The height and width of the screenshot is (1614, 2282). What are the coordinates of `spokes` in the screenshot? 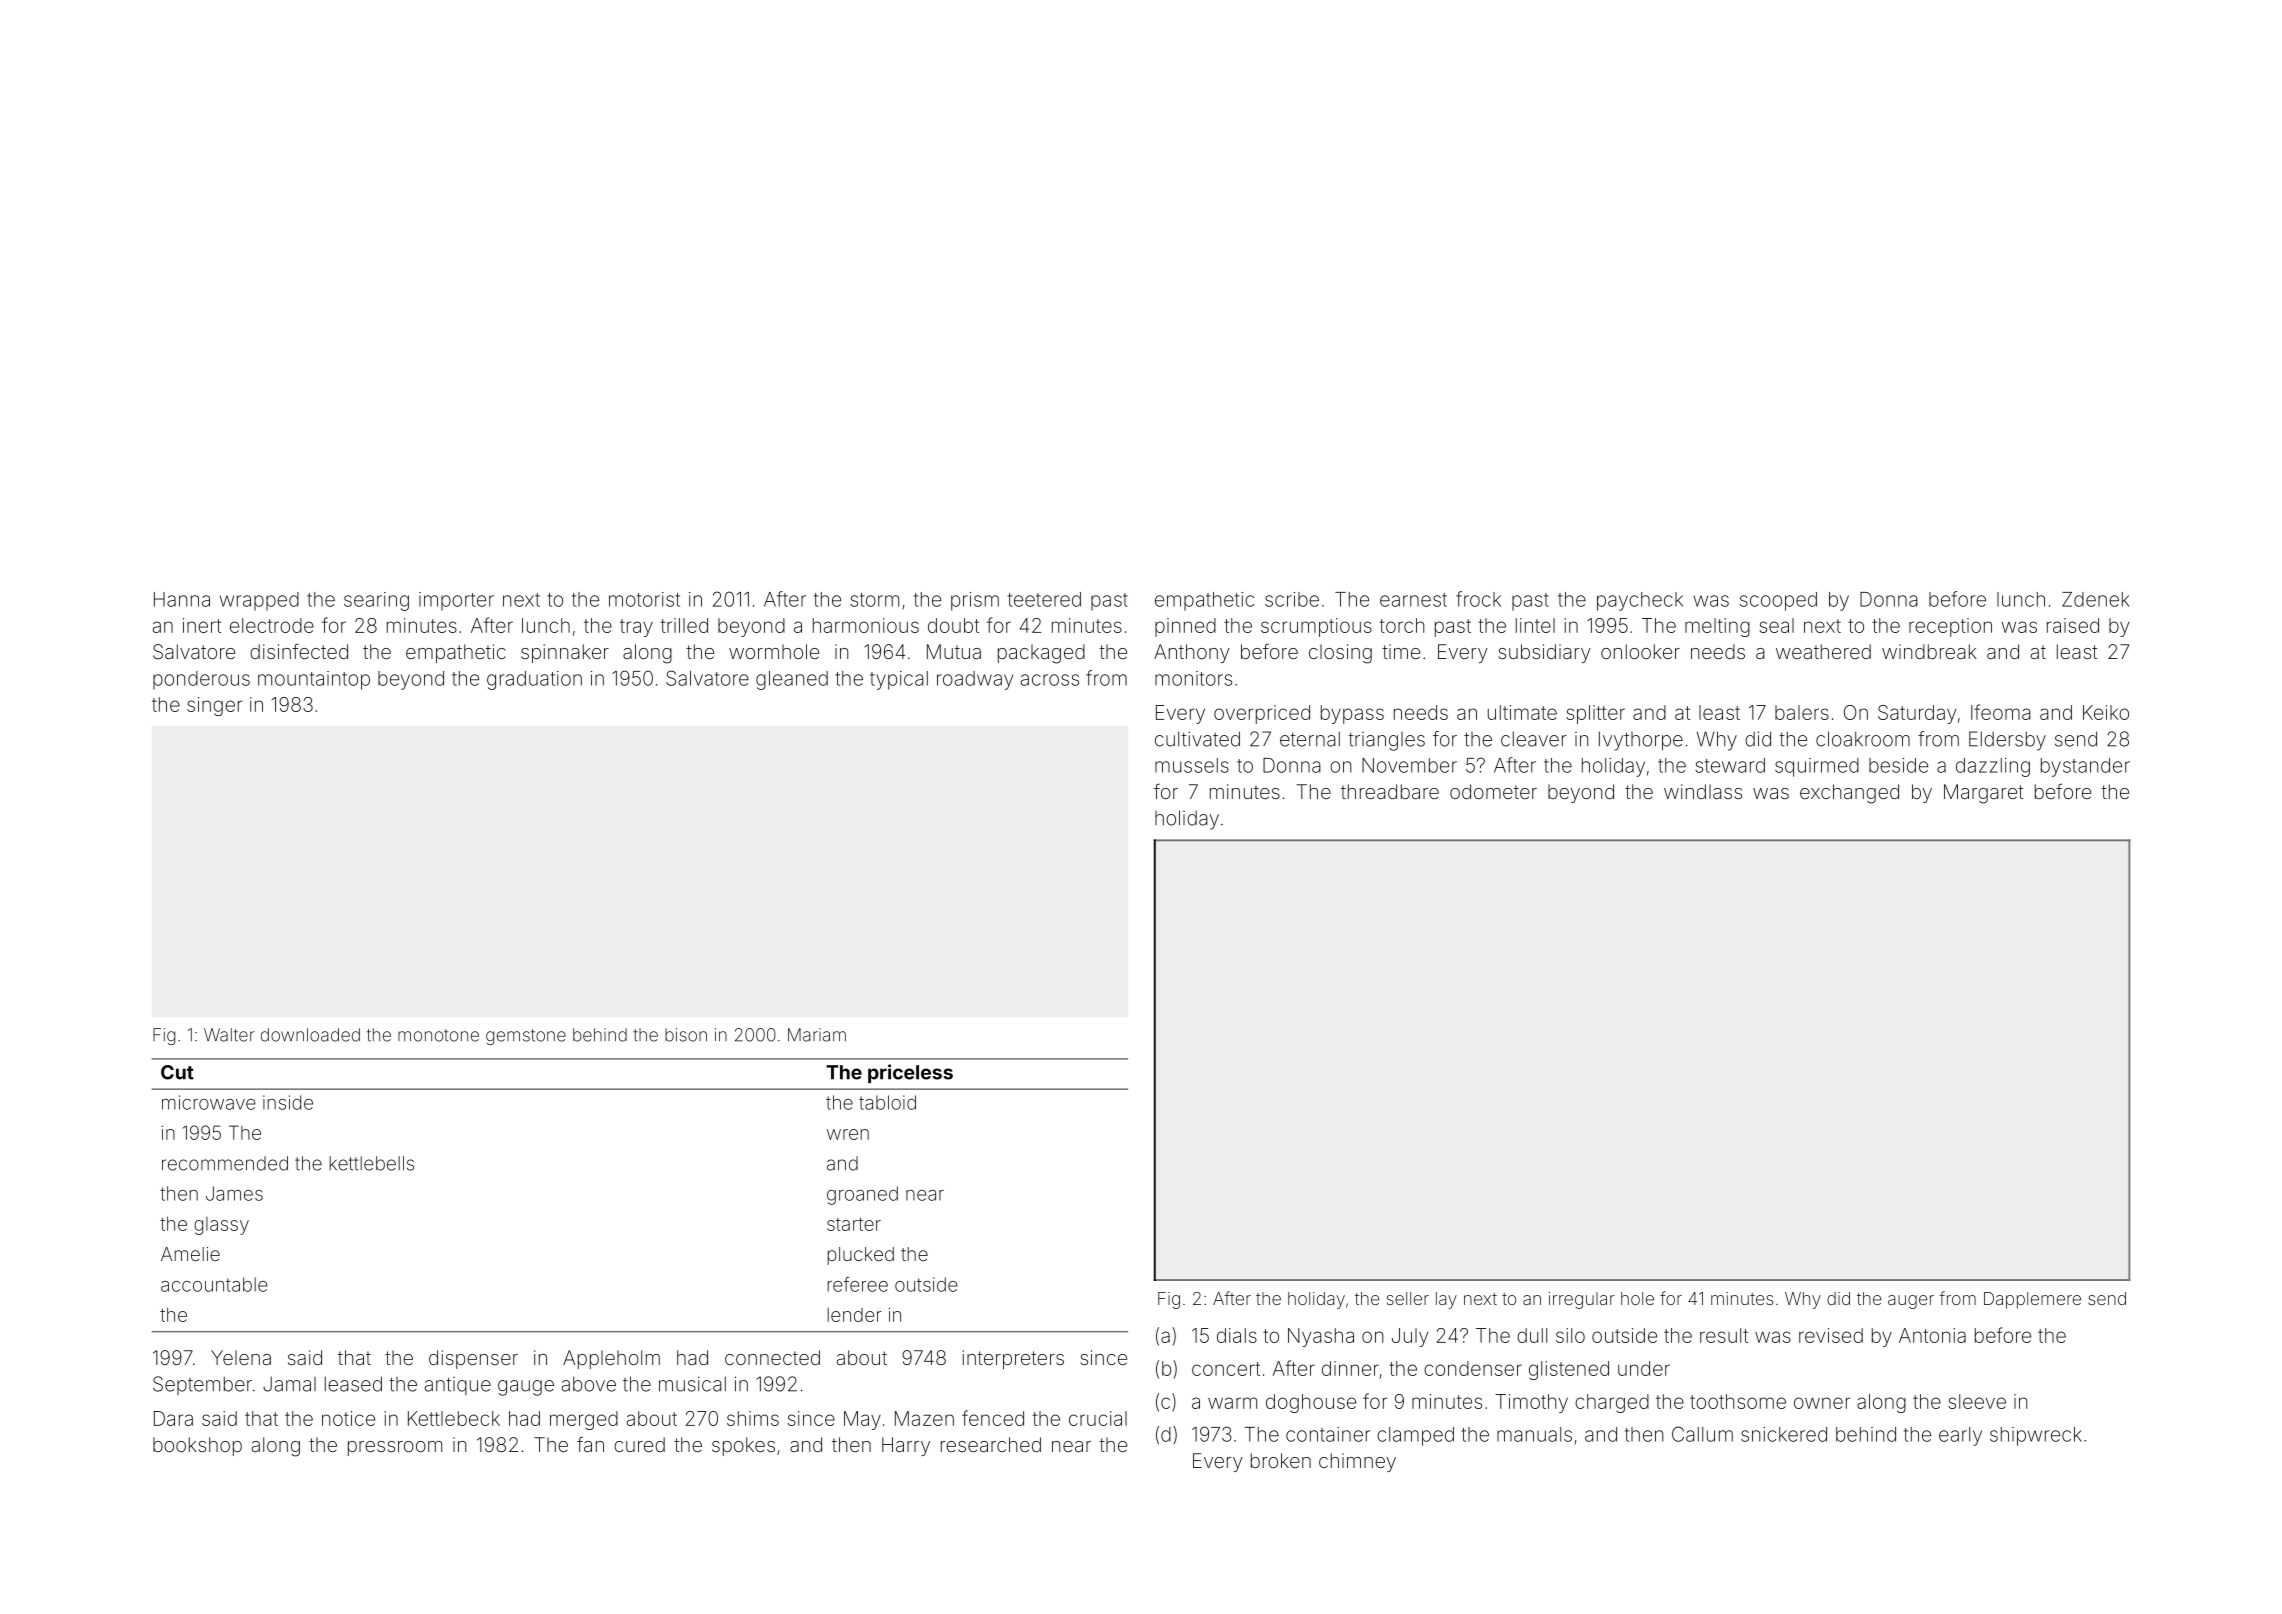 It's located at (743, 1446).
